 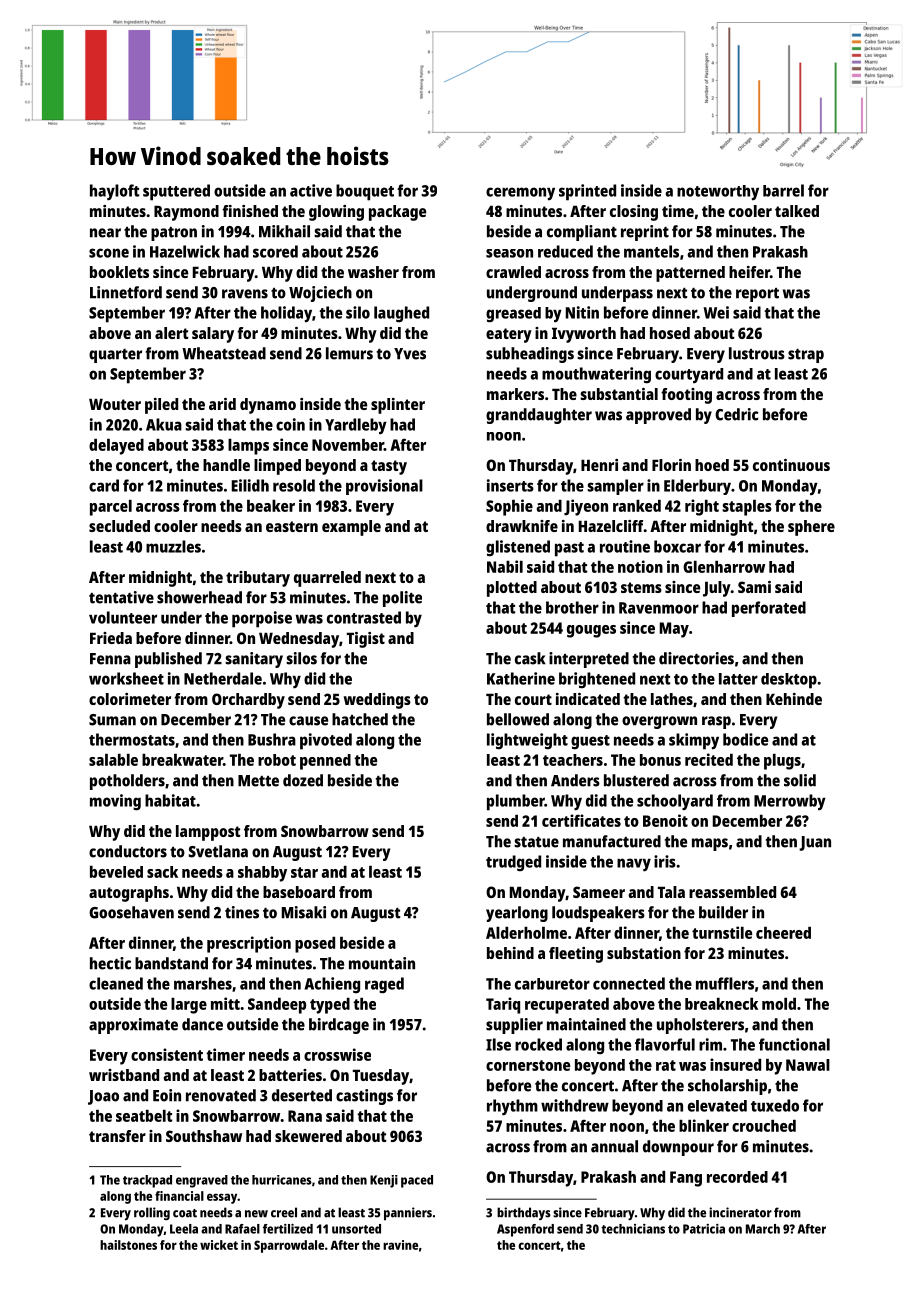 I want to click on iris, so click(x=665, y=861).
